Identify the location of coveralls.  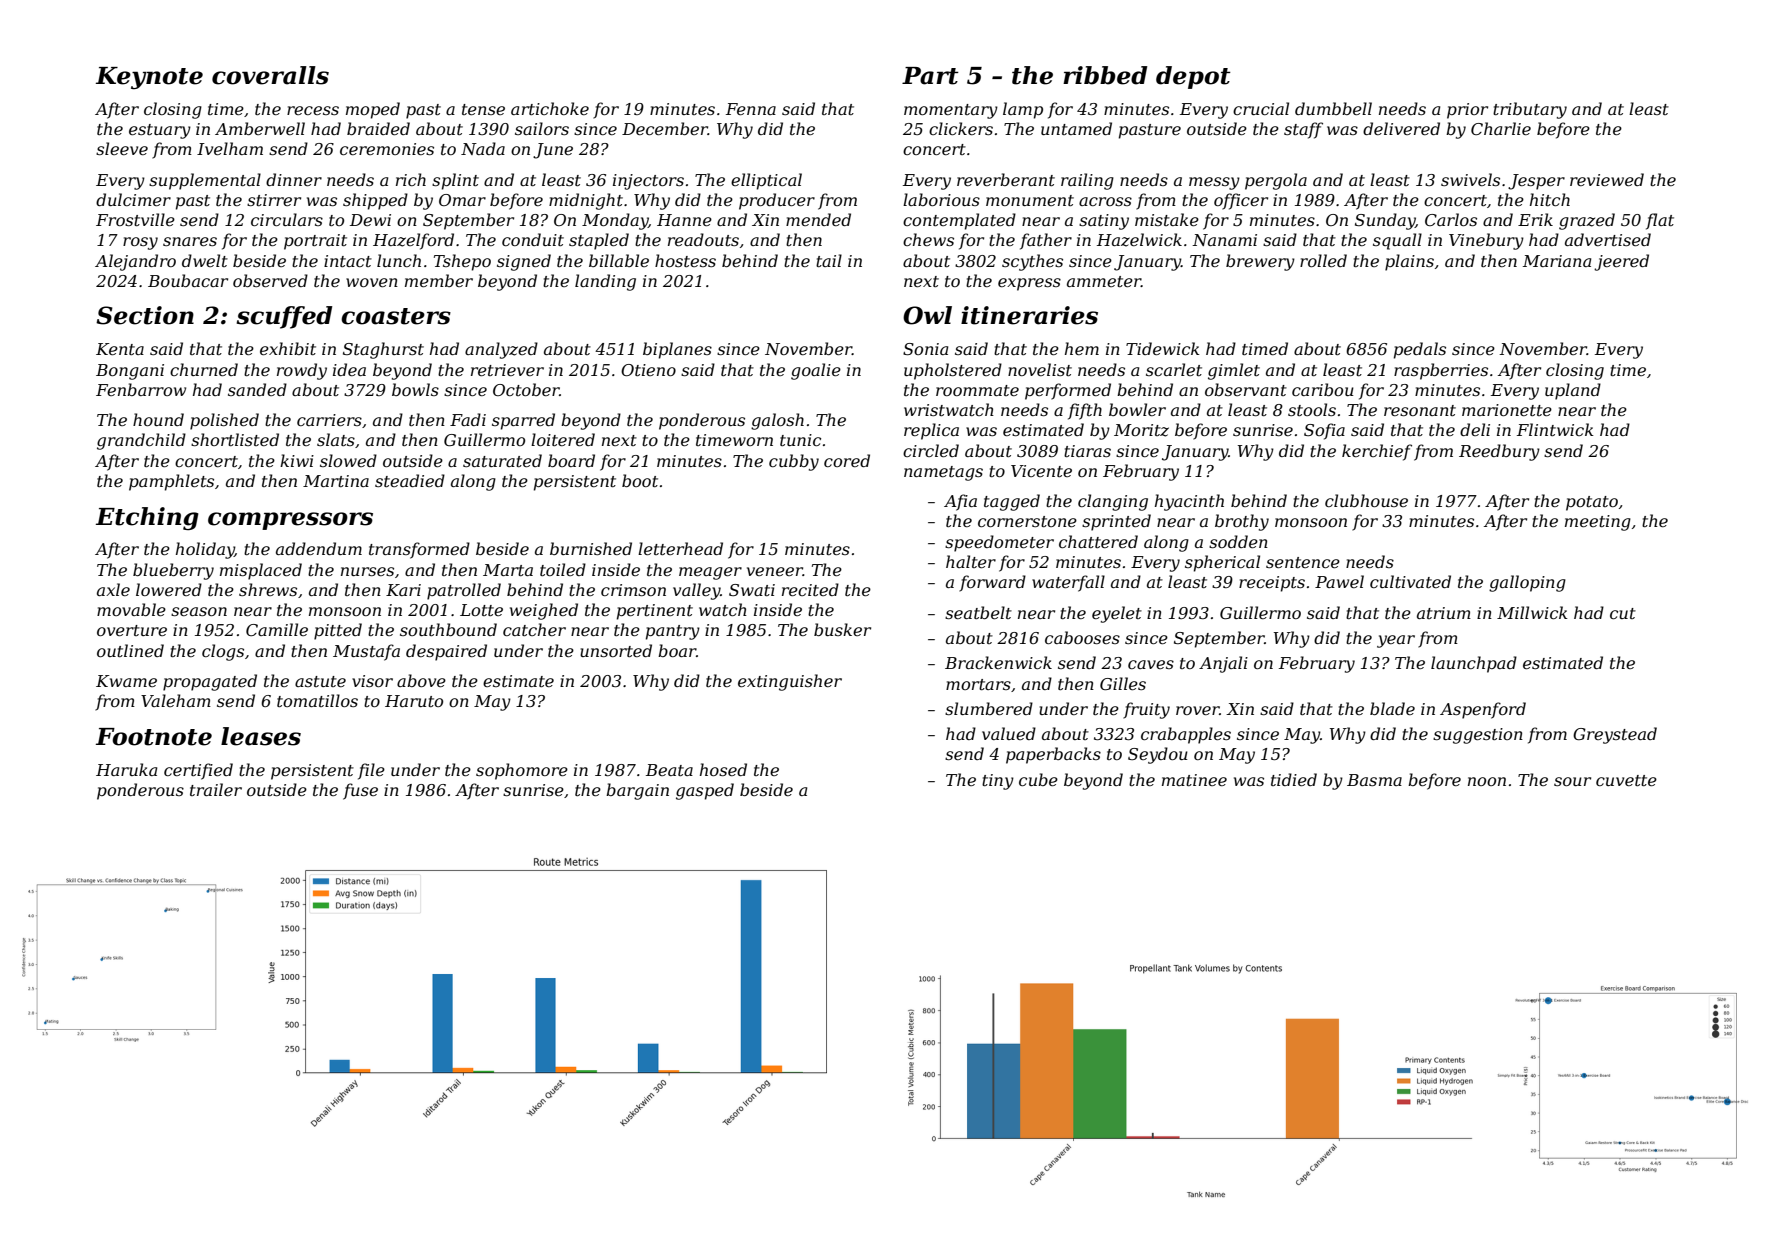
(270, 75).
